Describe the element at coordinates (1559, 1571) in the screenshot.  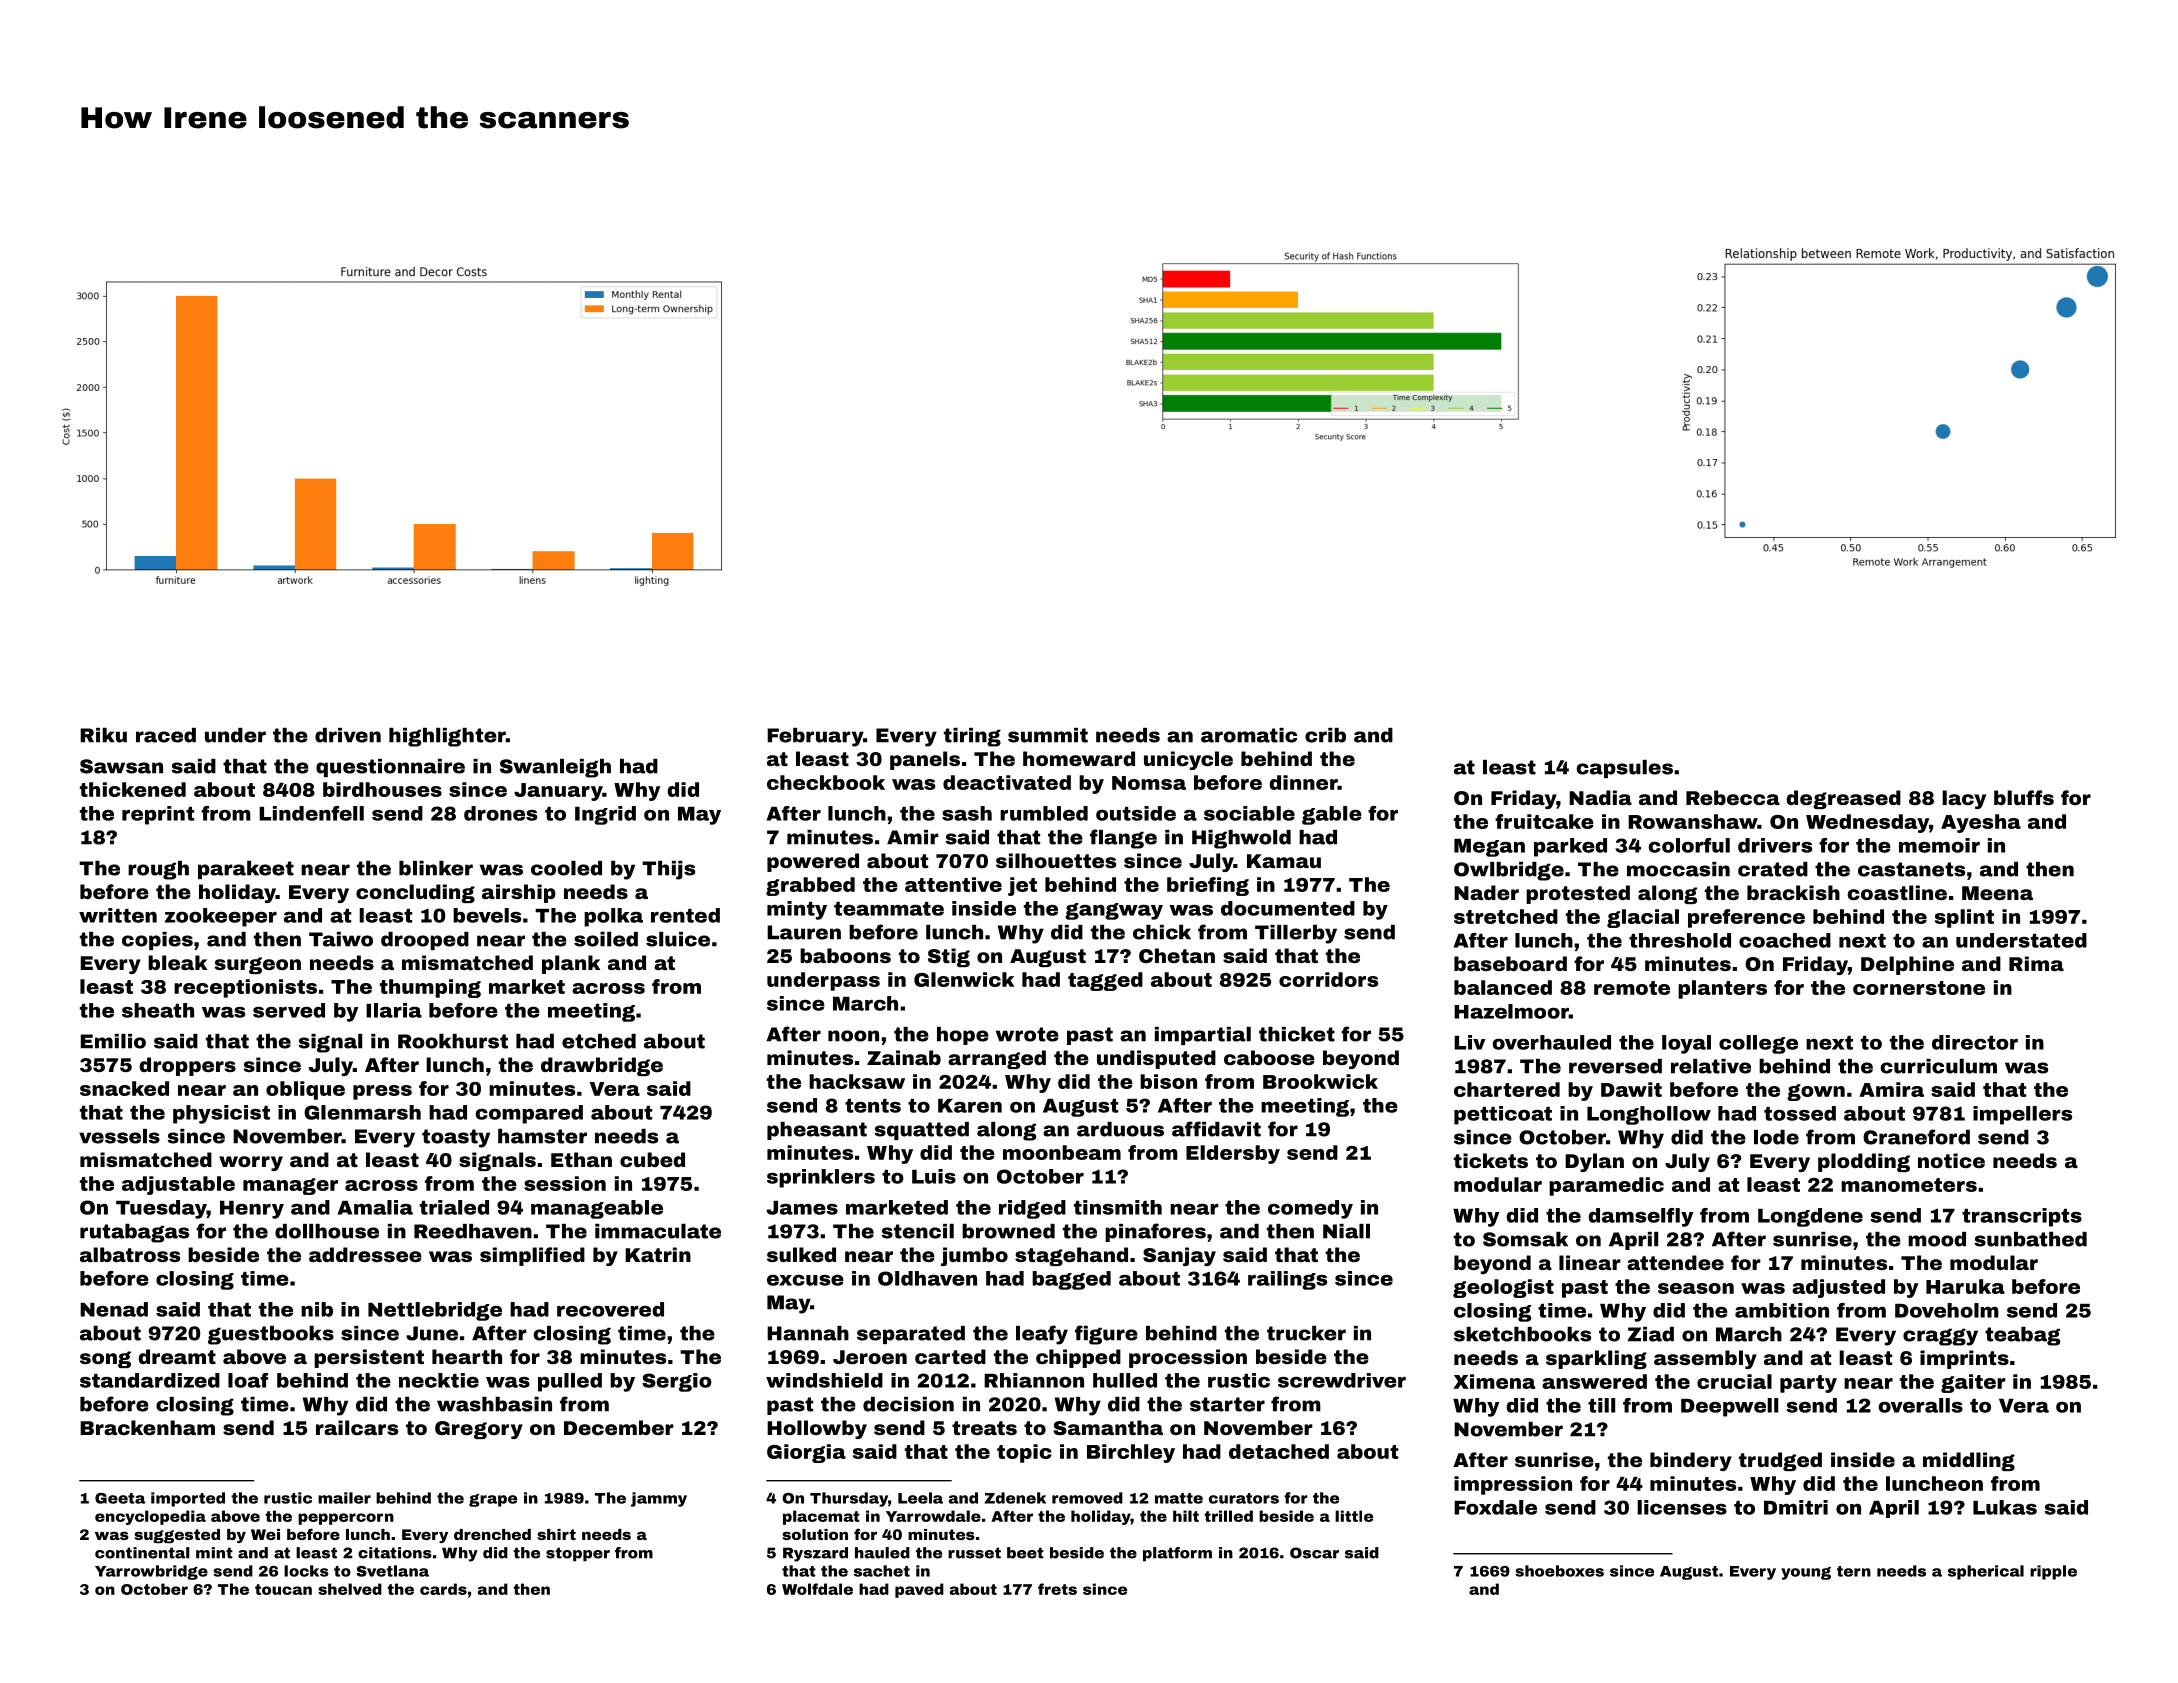
I see `shoeboxes` at that location.
